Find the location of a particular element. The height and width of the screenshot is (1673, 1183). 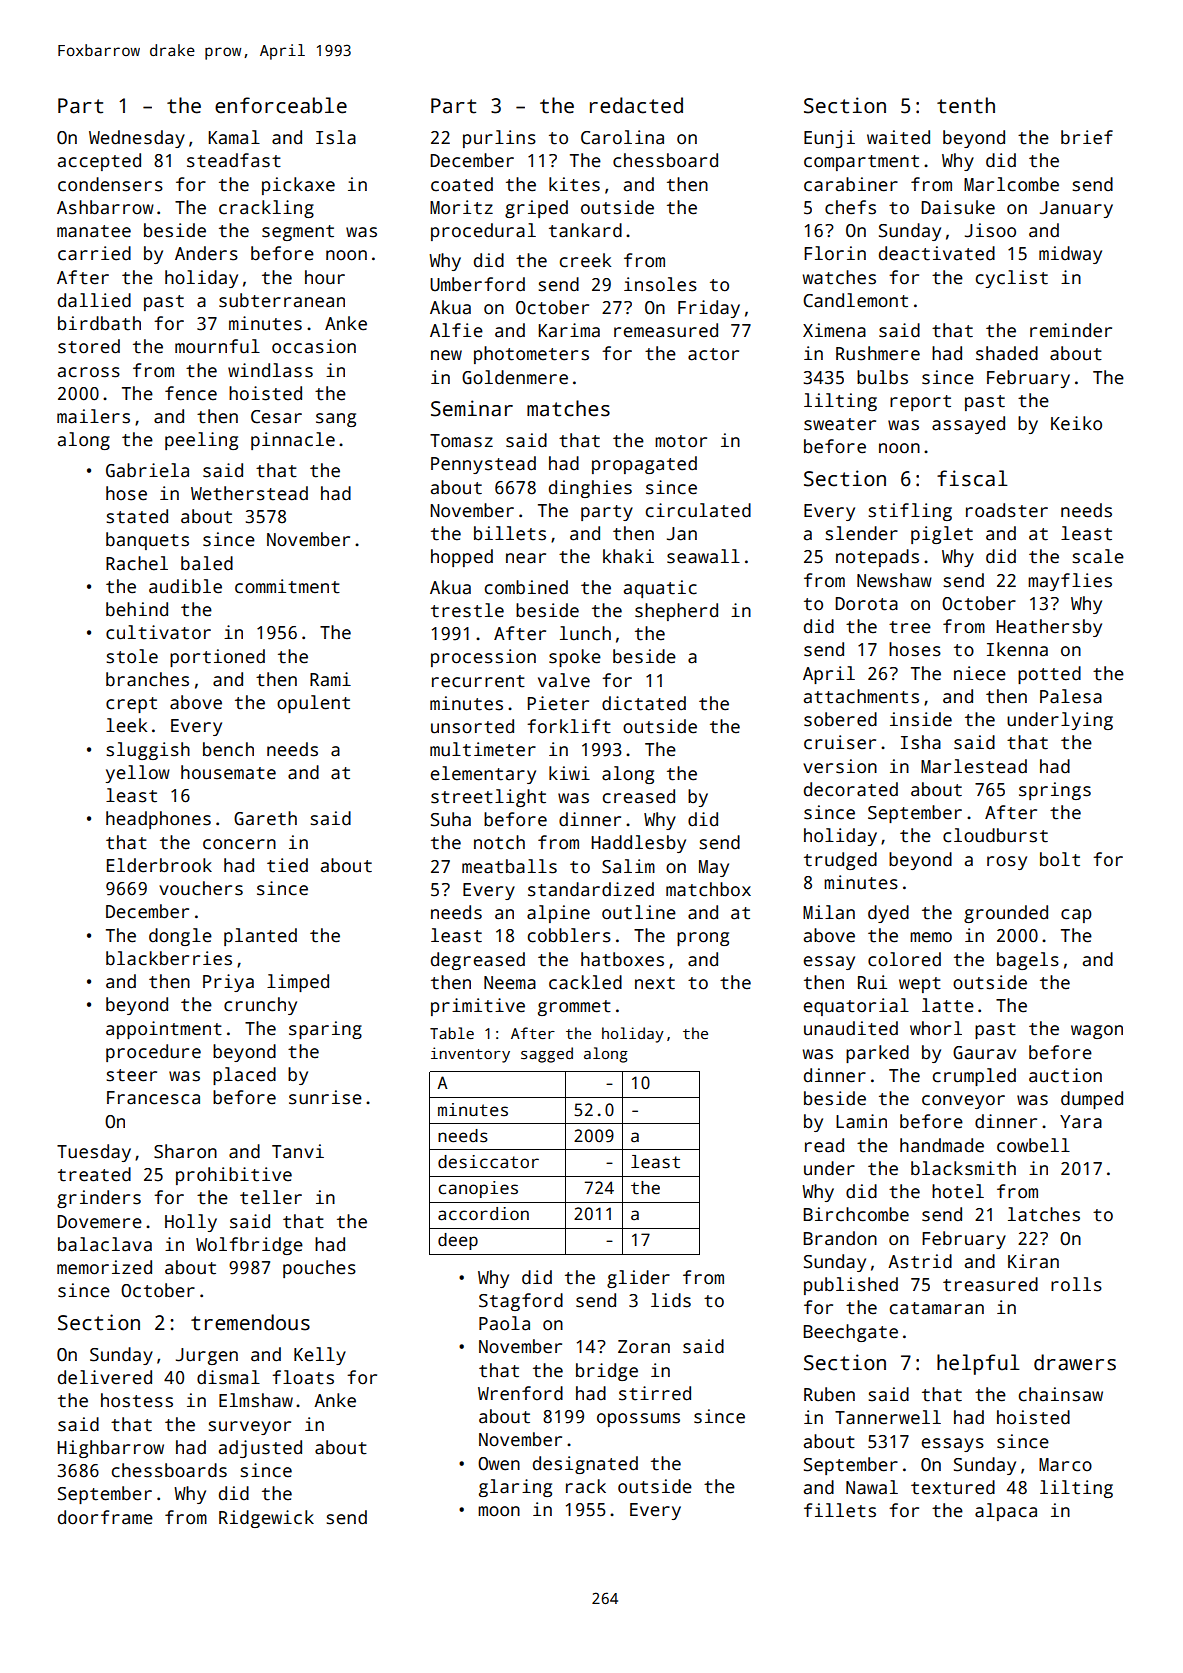

Tomasz is located at coordinates (461, 441).
